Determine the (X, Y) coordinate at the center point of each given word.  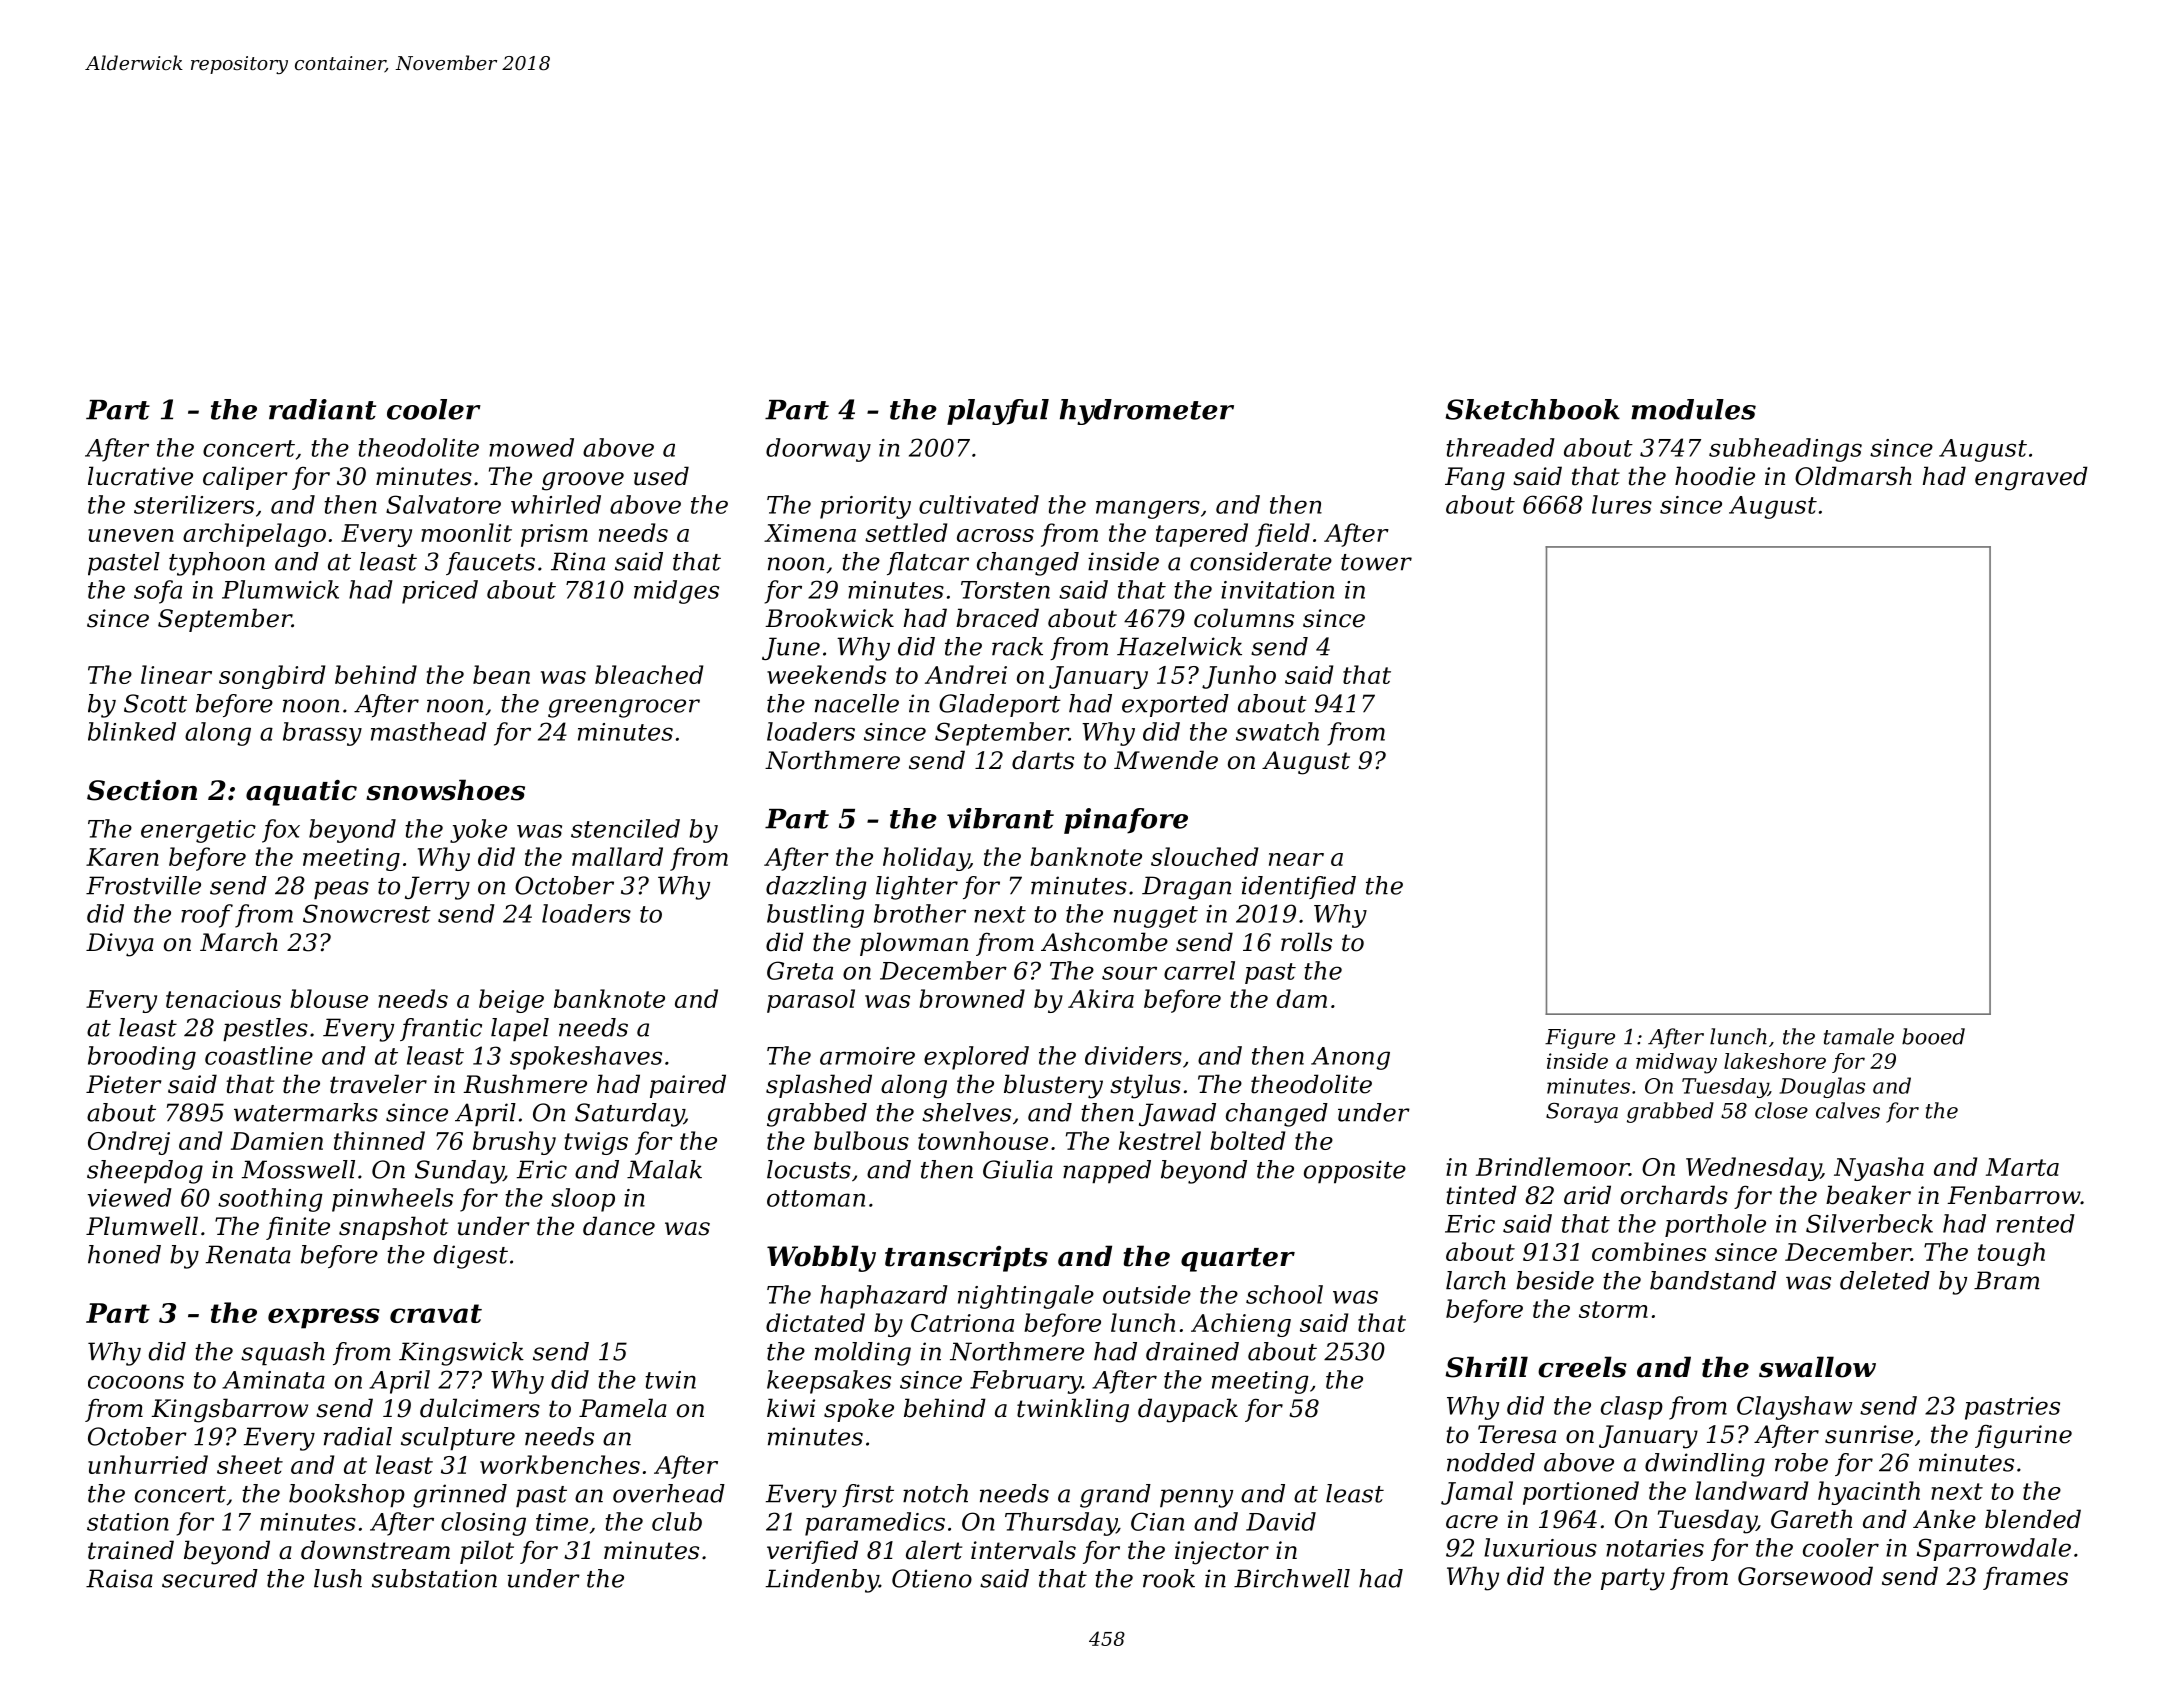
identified (1299, 887)
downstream (375, 1550)
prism (554, 535)
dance (619, 1226)
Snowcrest (367, 913)
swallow (1817, 1367)
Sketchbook (1533, 409)
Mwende (1166, 760)
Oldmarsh (1853, 476)
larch (1476, 1280)
